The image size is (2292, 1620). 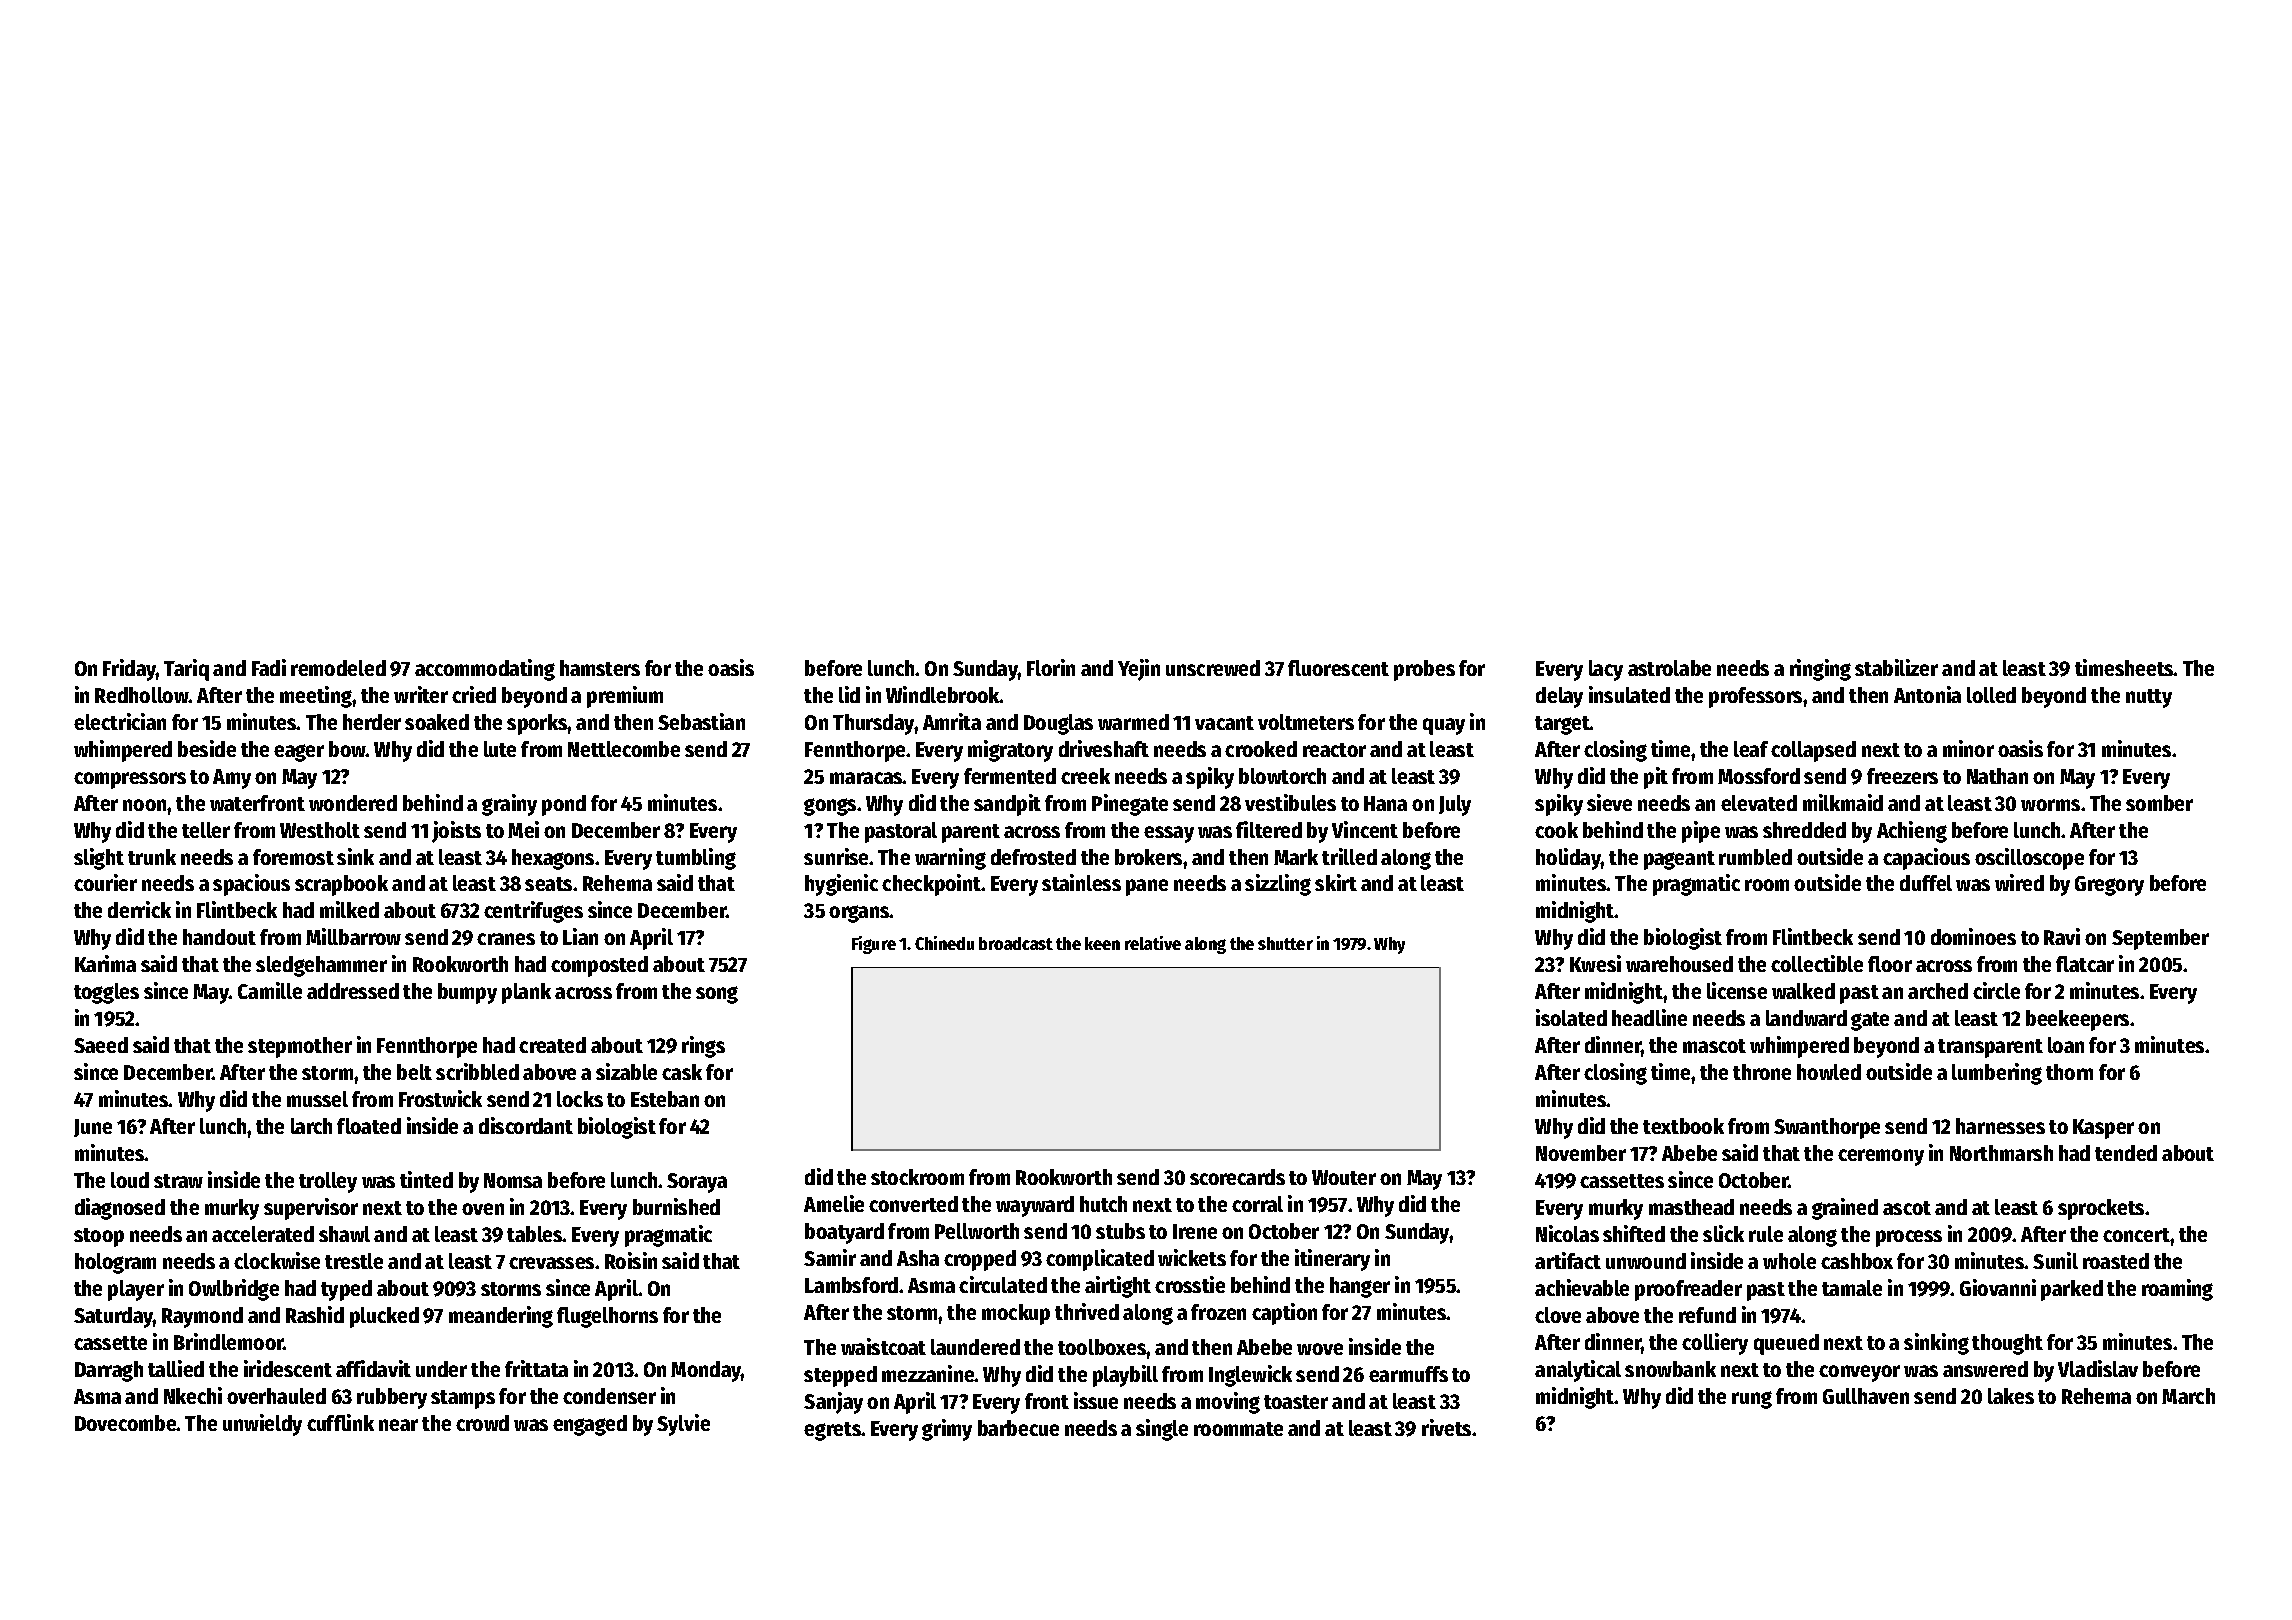 What do you see at coordinates (276, 1396) in the screenshot?
I see `overhauled` at bounding box center [276, 1396].
